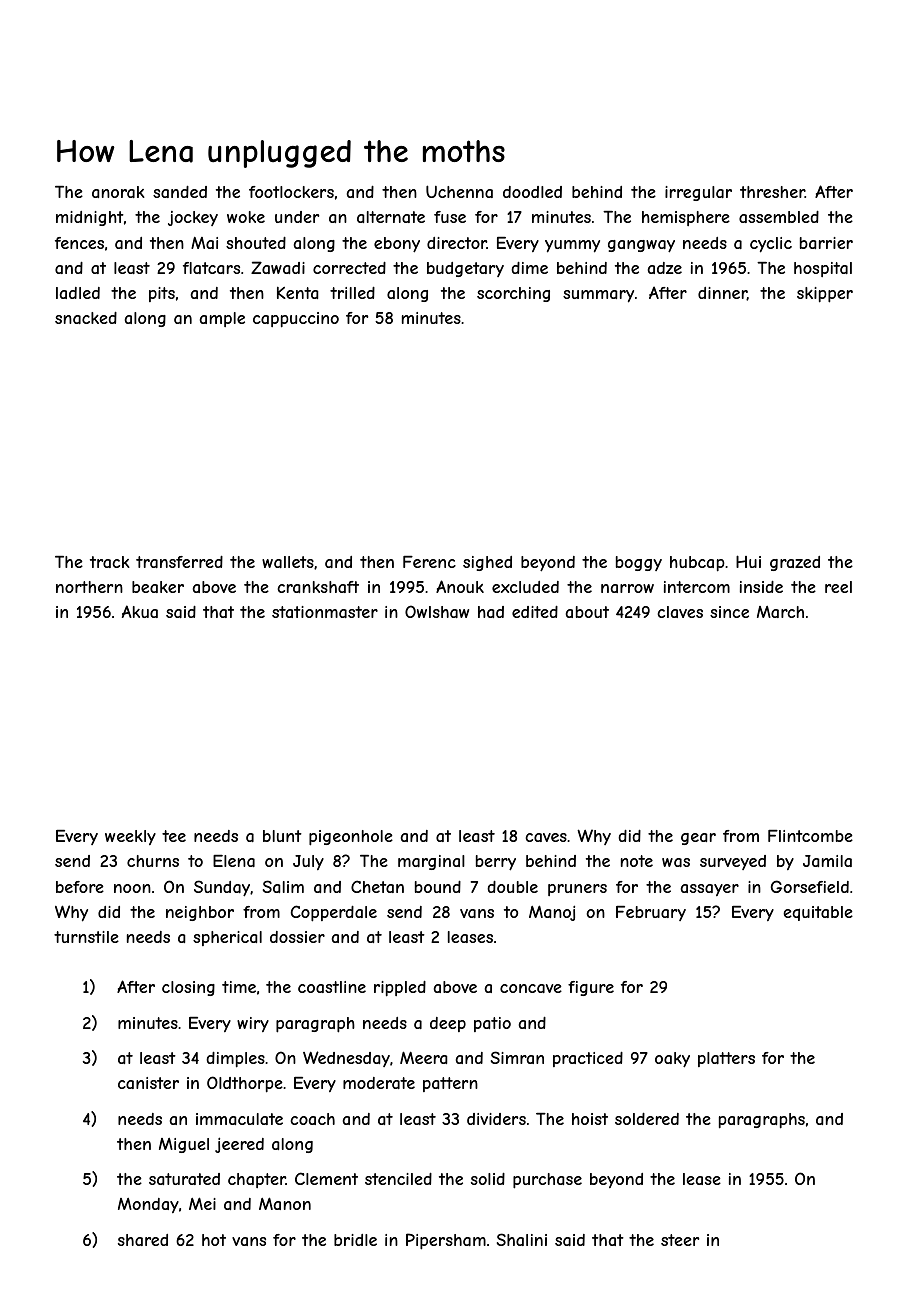 This screenshot has height=1316, width=908. I want to click on equitable, so click(818, 913).
